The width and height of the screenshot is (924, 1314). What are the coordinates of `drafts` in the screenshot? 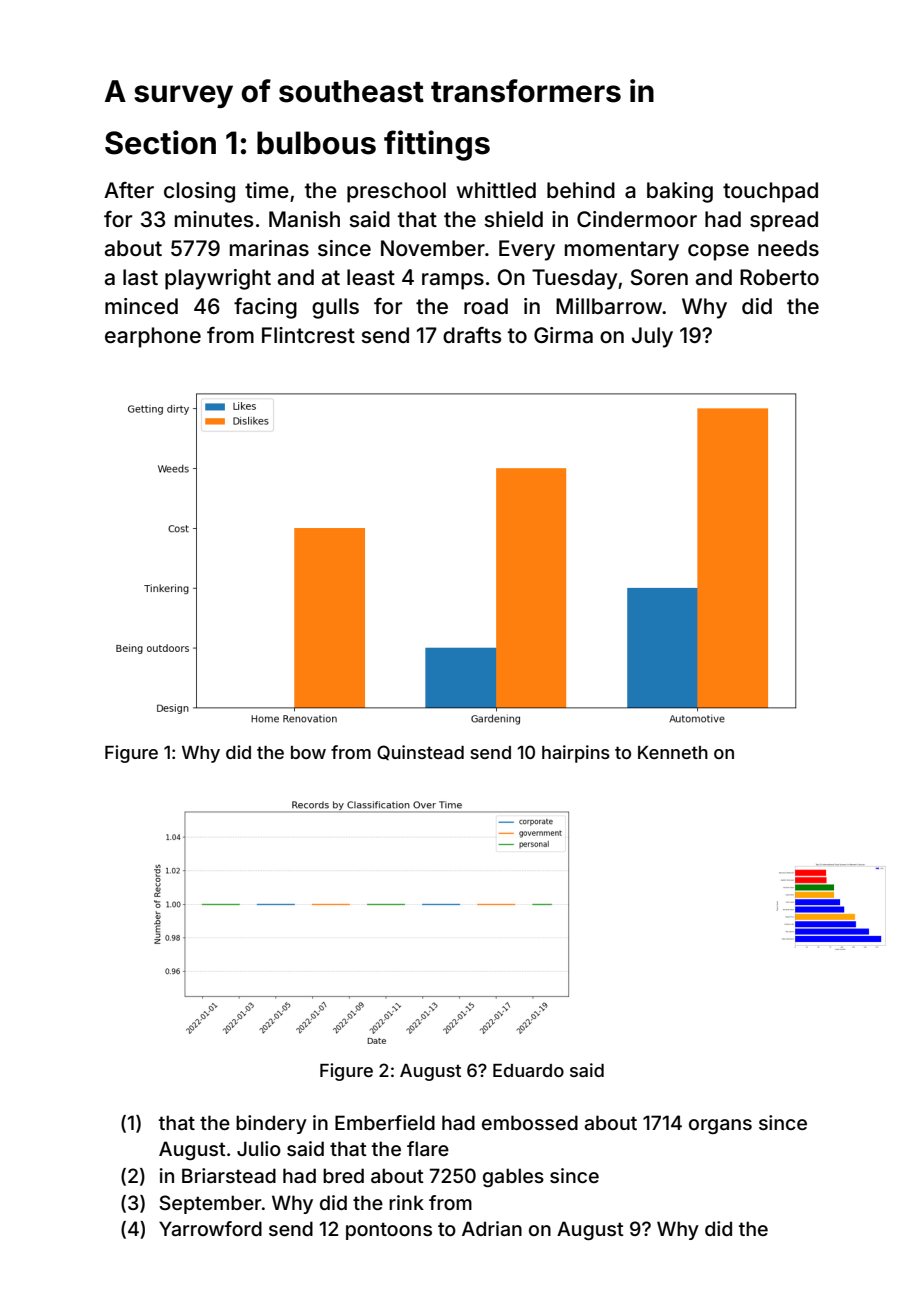 It's located at (472, 335).
